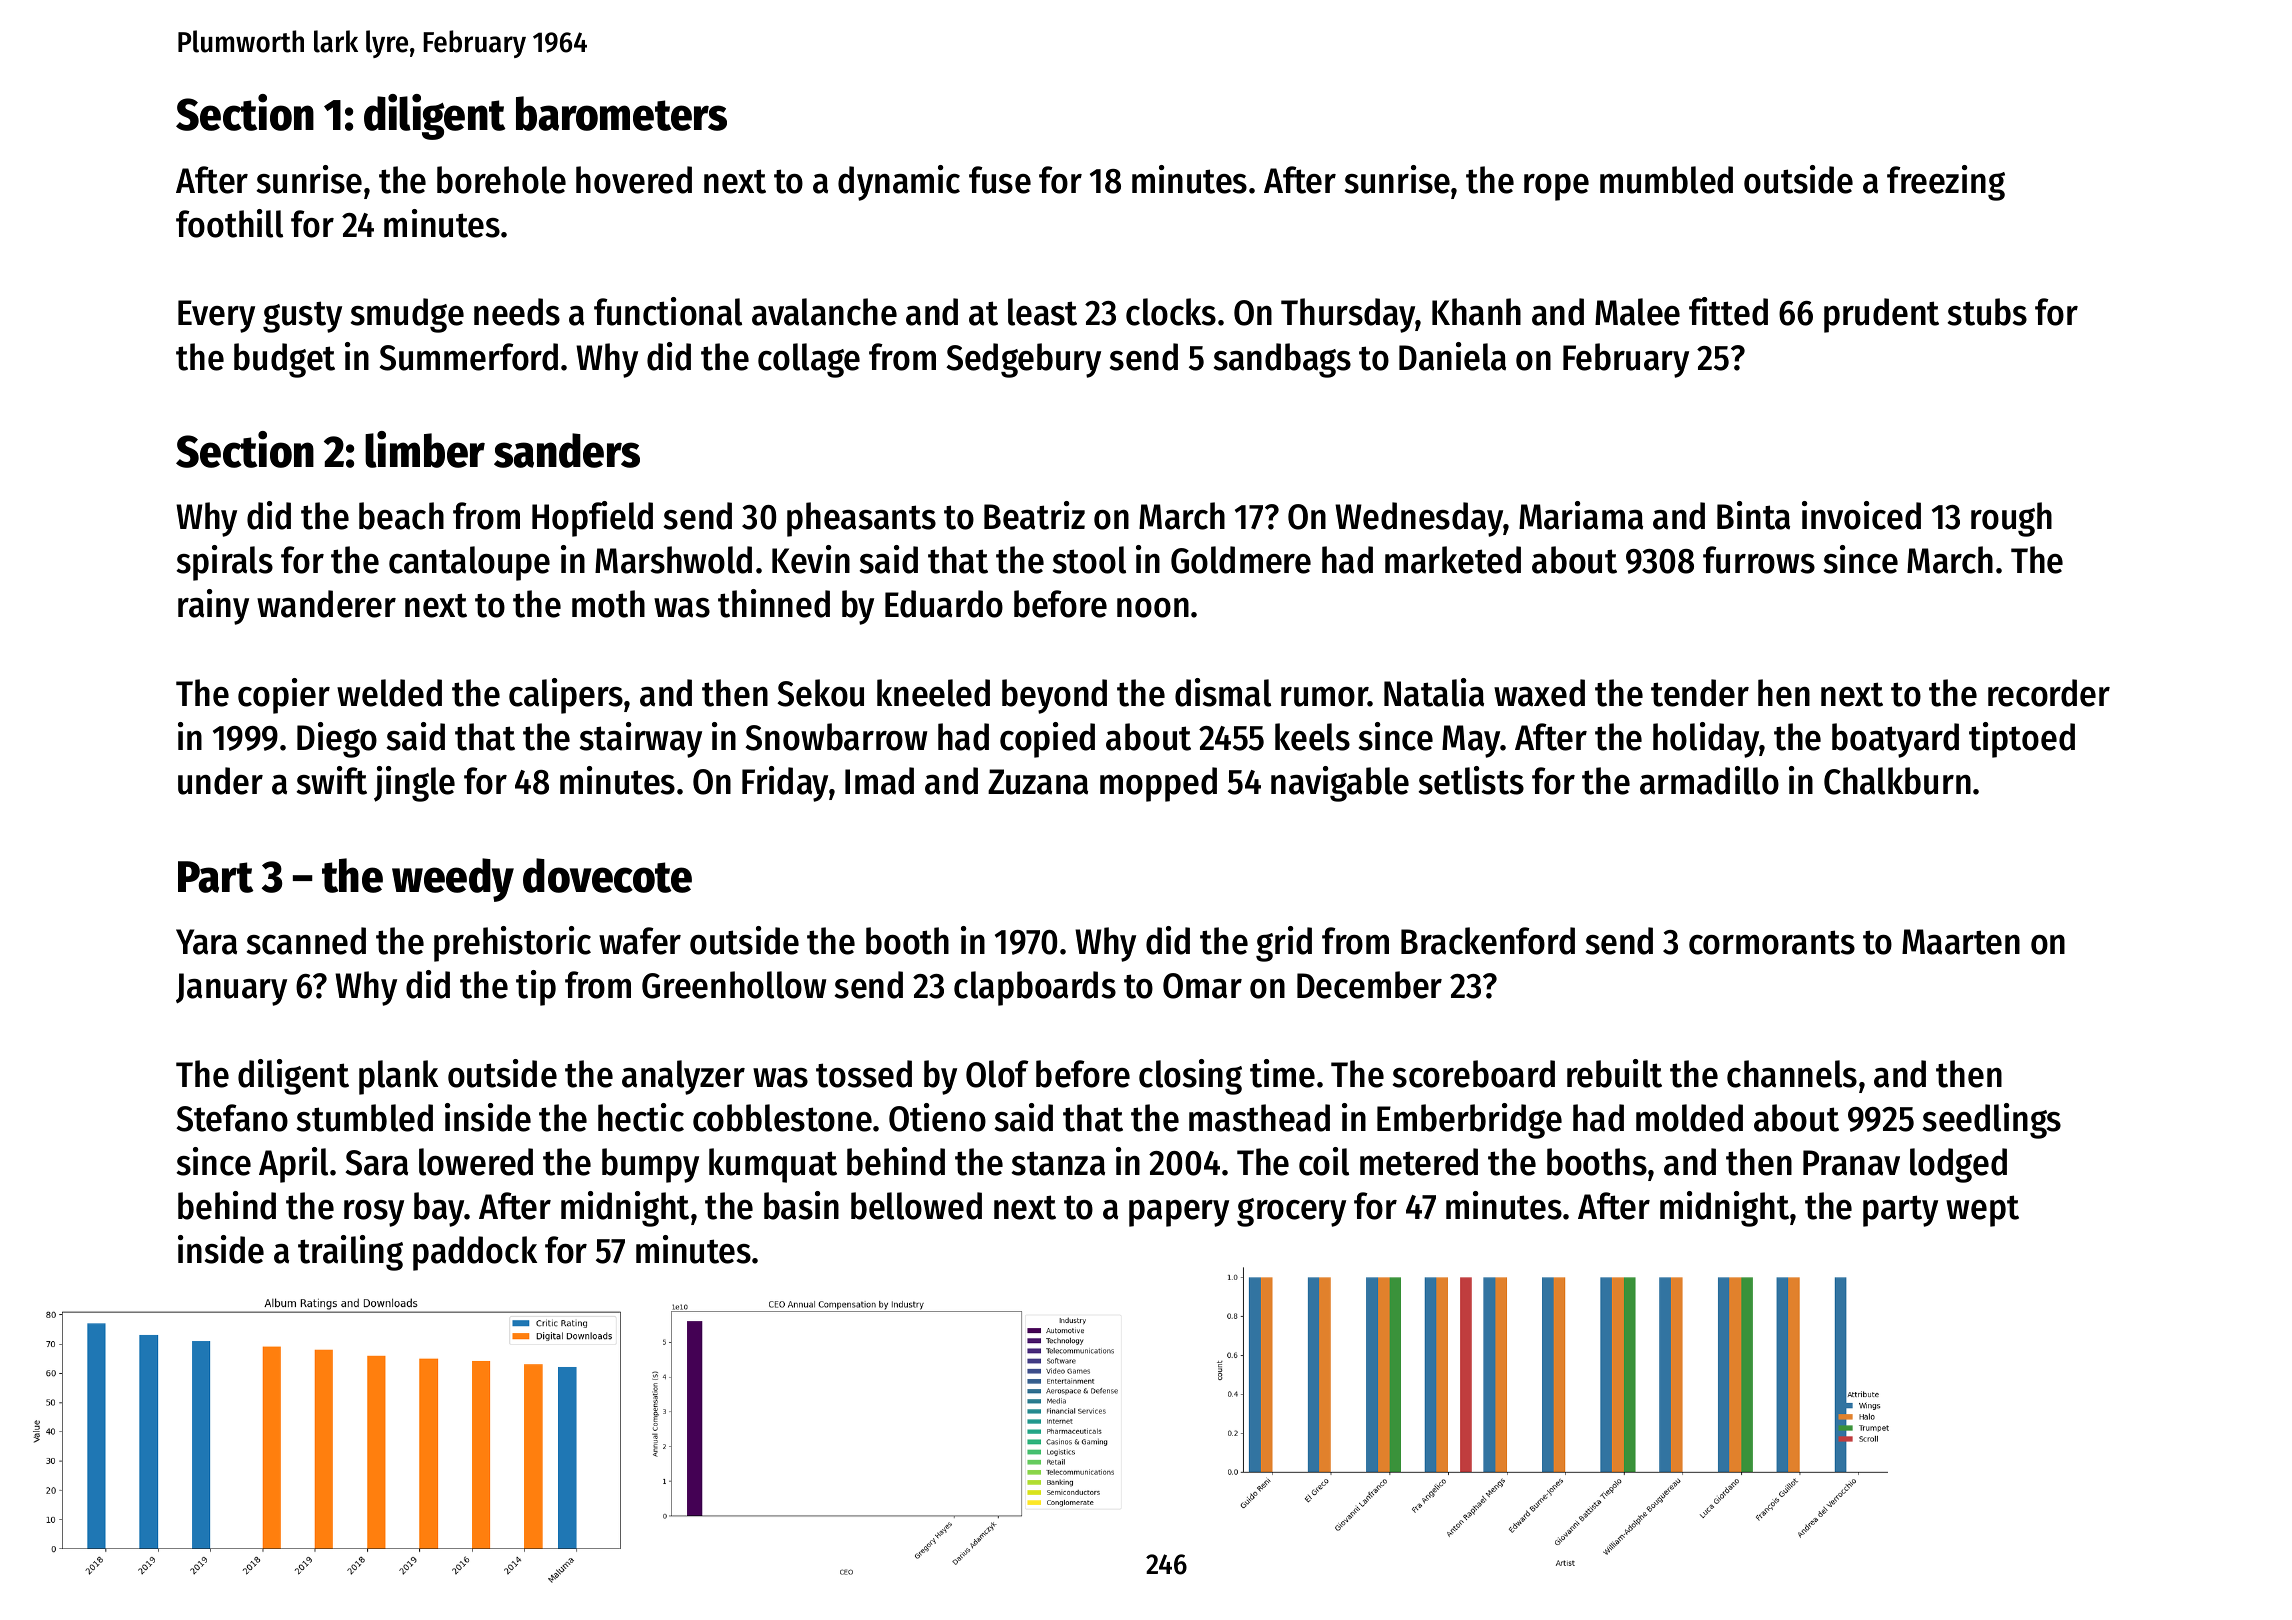 The height and width of the image is (1620, 2292). I want to click on Hopfield, so click(592, 519).
